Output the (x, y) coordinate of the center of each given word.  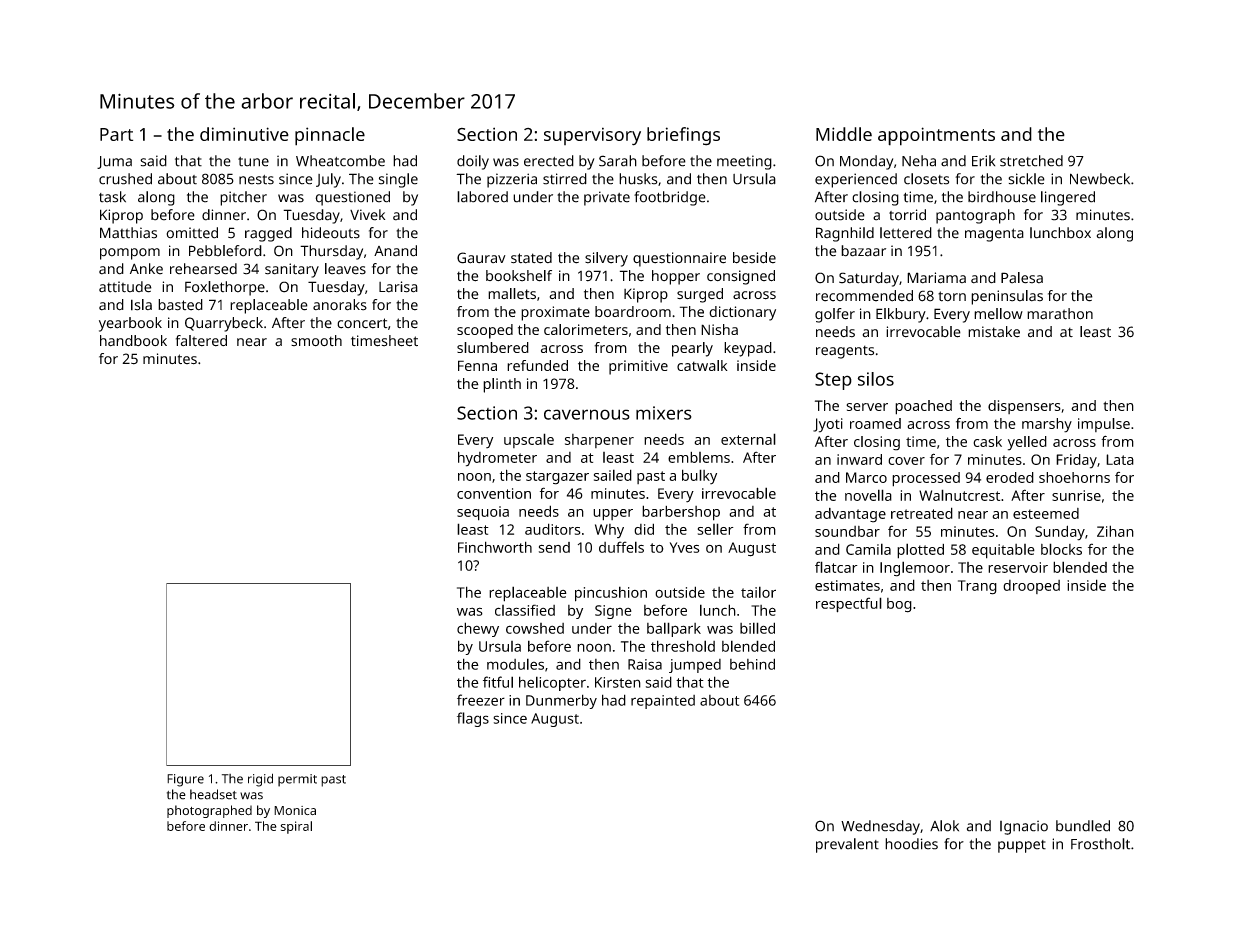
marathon (1060, 314)
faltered (201, 341)
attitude (125, 287)
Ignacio (1024, 827)
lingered (1068, 198)
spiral (296, 827)
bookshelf (519, 276)
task (112, 197)
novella (868, 495)
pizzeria (512, 180)
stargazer (557, 478)
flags (473, 719)
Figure (185, 780)
